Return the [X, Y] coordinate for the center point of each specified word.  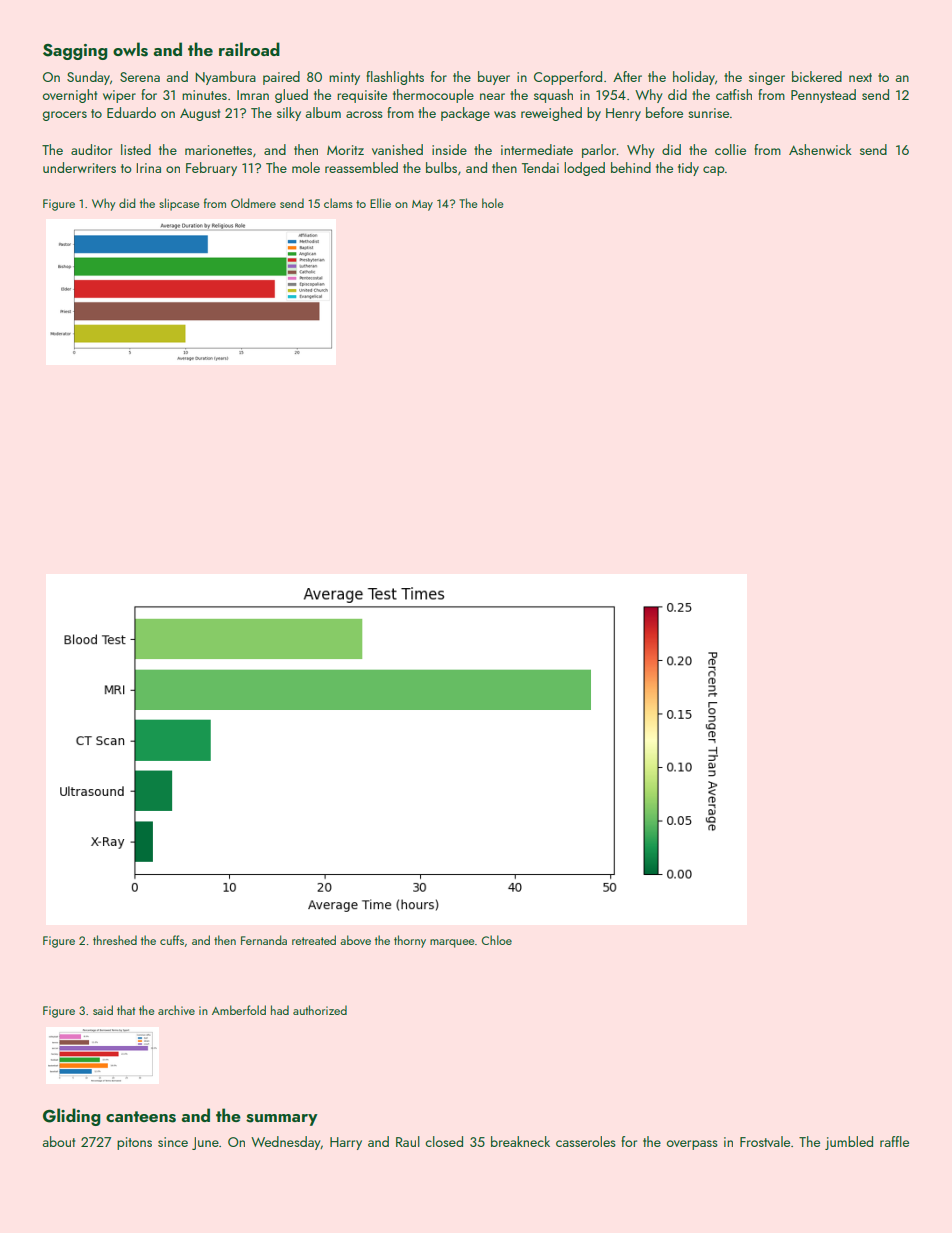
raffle [894, 1141]
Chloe [497, 940]
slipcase [179, 204]
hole [493, 203]
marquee [452, 943]
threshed [115, 940]
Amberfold [239, 1010]
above [355, 940]
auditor [91, 149]
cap [714, 171]
